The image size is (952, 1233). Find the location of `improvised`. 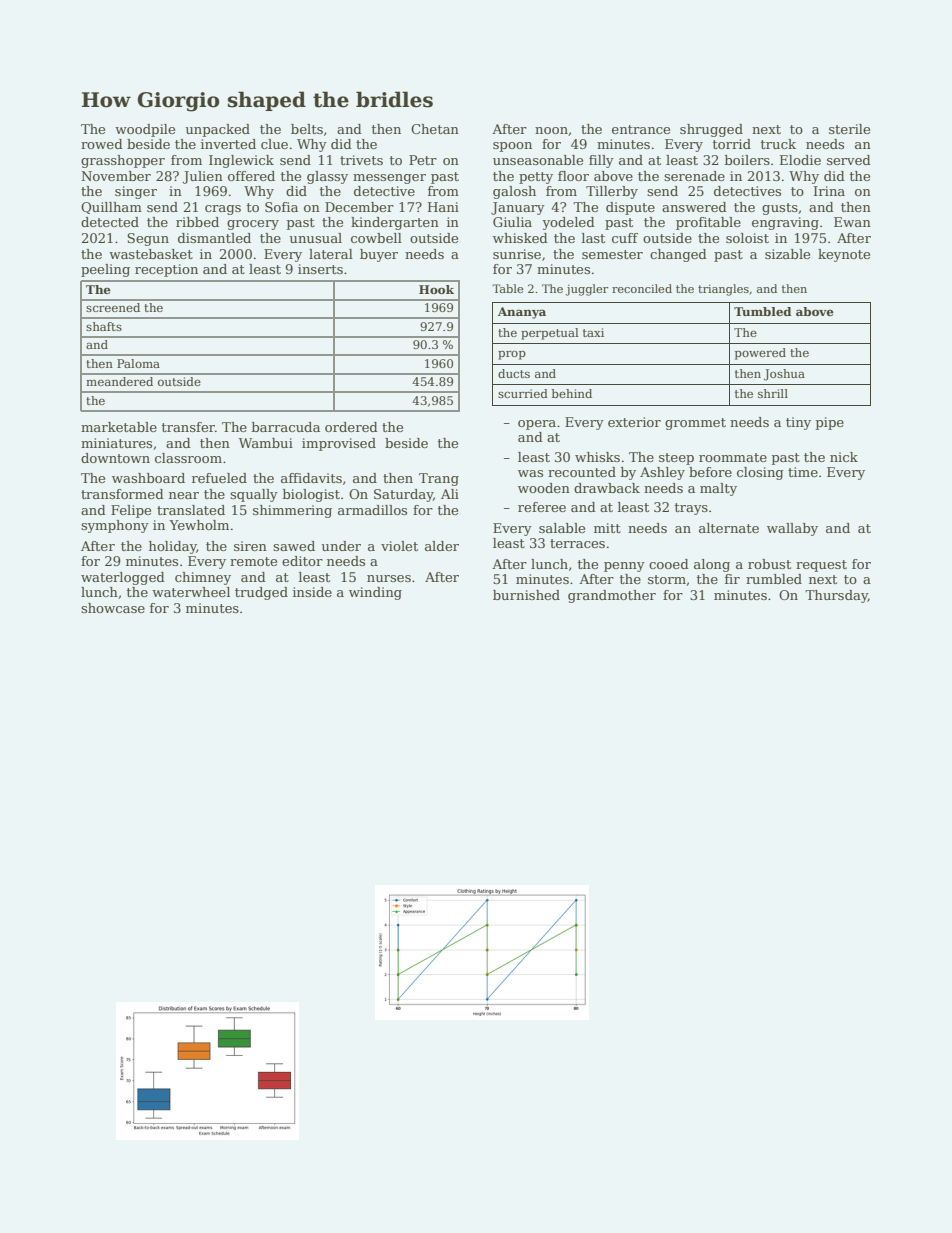

improvised is located at coordinates (339, 444).
